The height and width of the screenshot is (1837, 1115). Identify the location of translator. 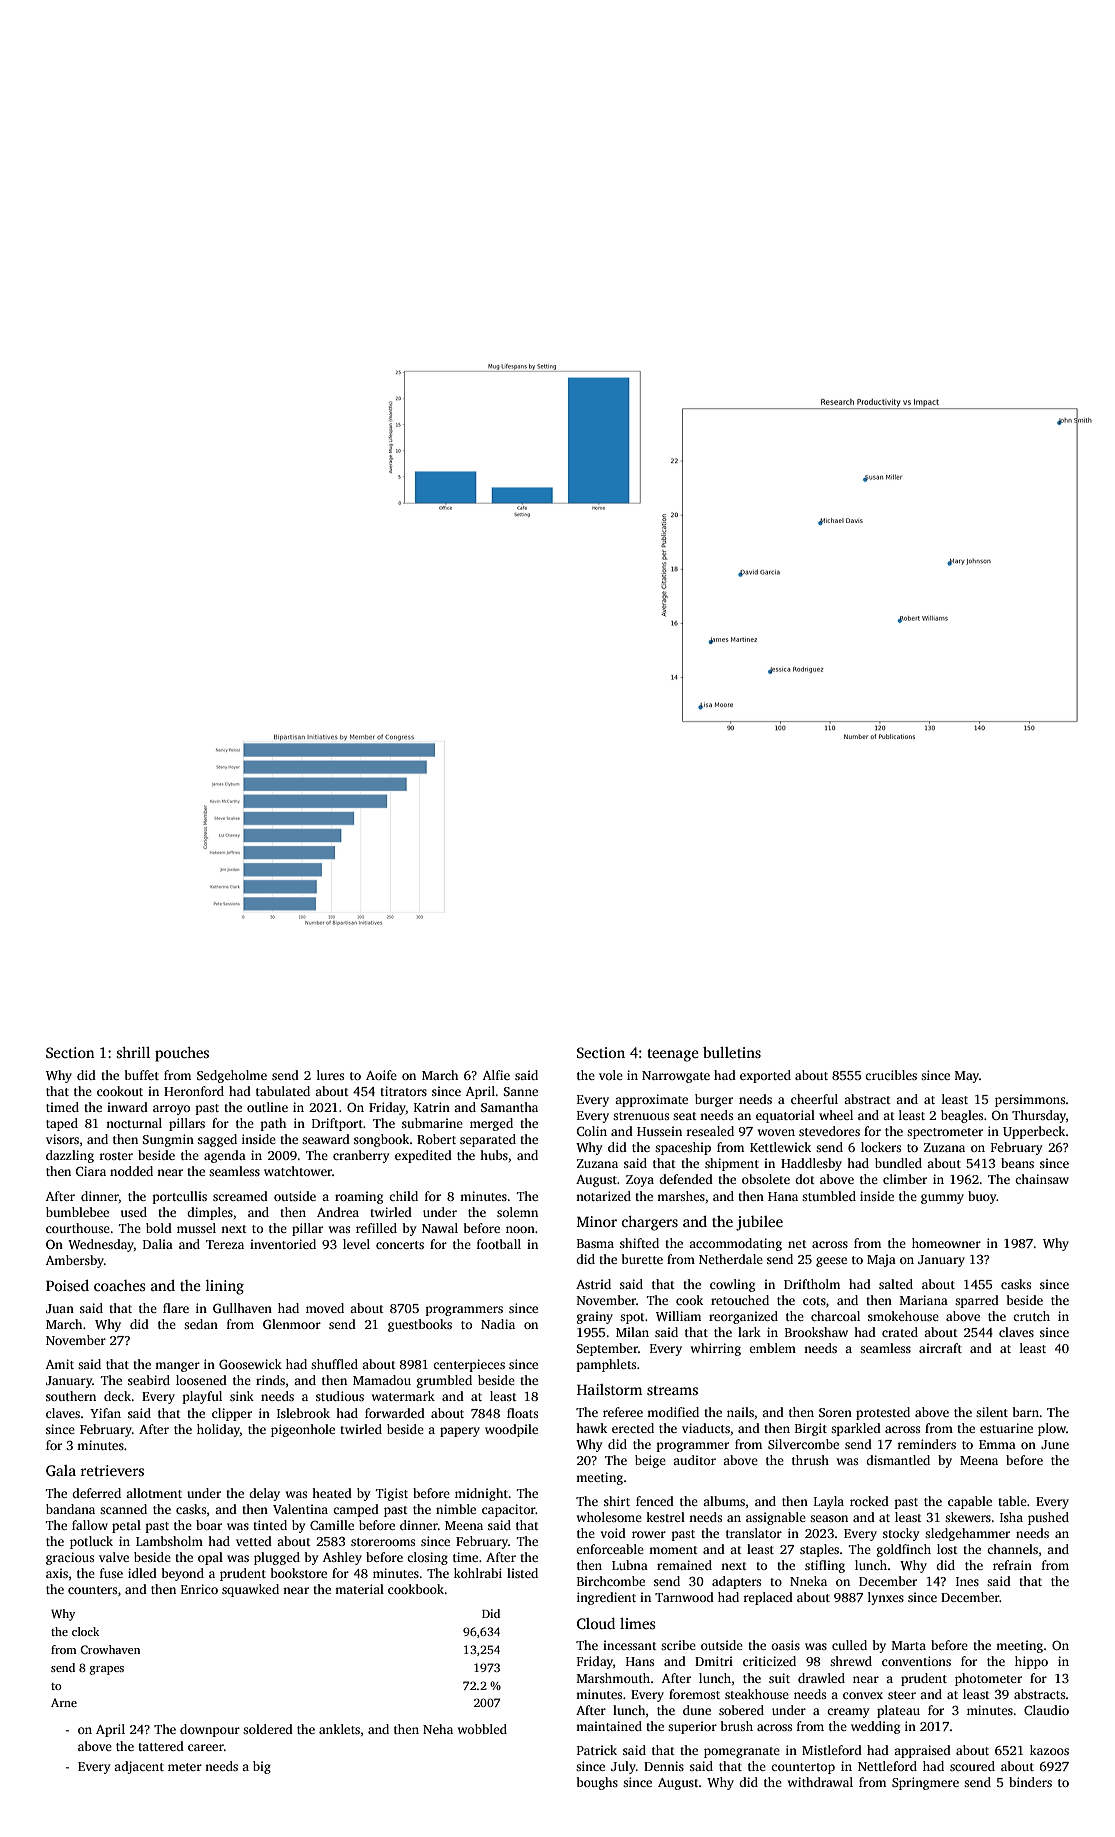
(754, 1533).
